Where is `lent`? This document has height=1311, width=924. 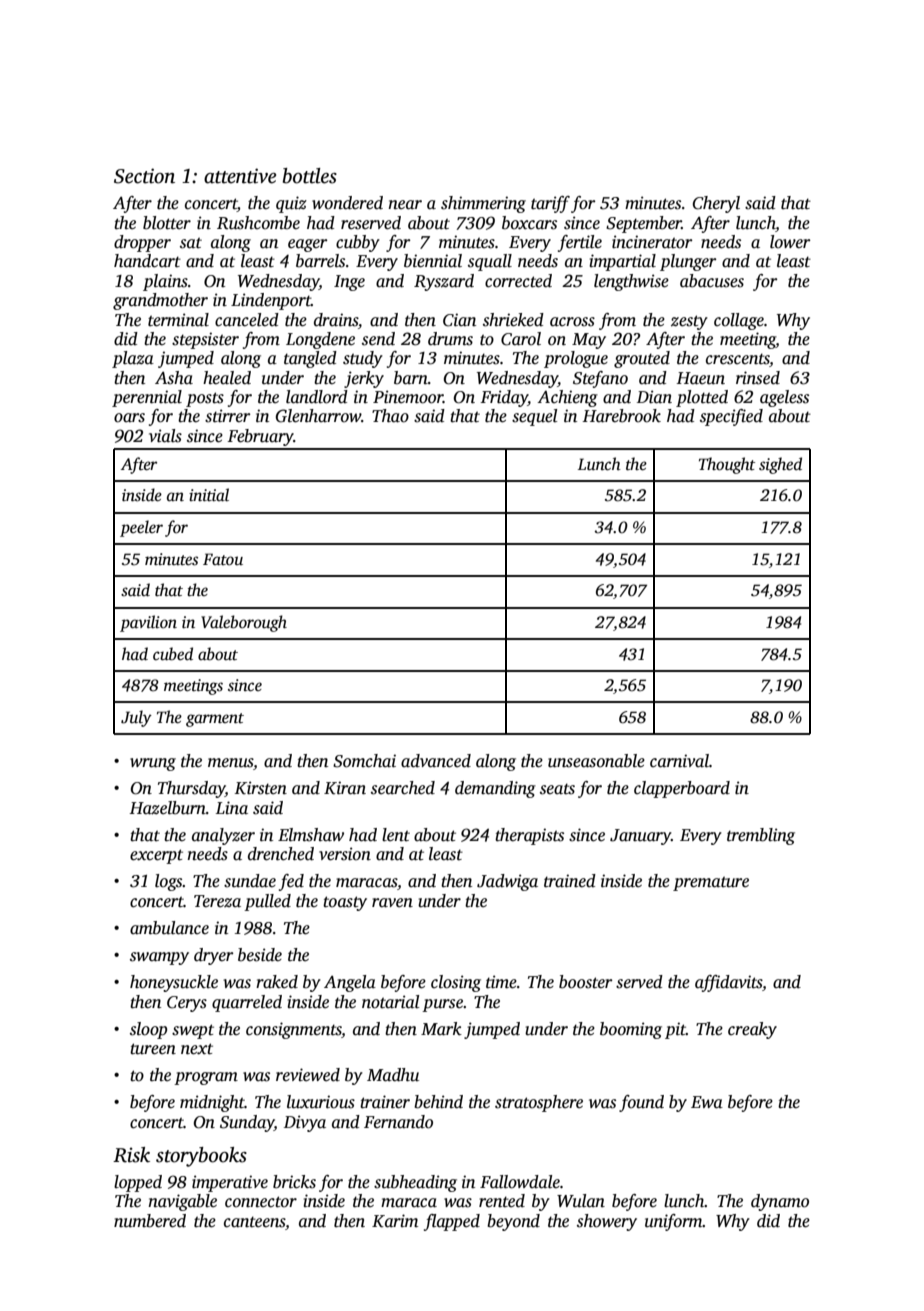 lent is located at coordinates (396, 835).
